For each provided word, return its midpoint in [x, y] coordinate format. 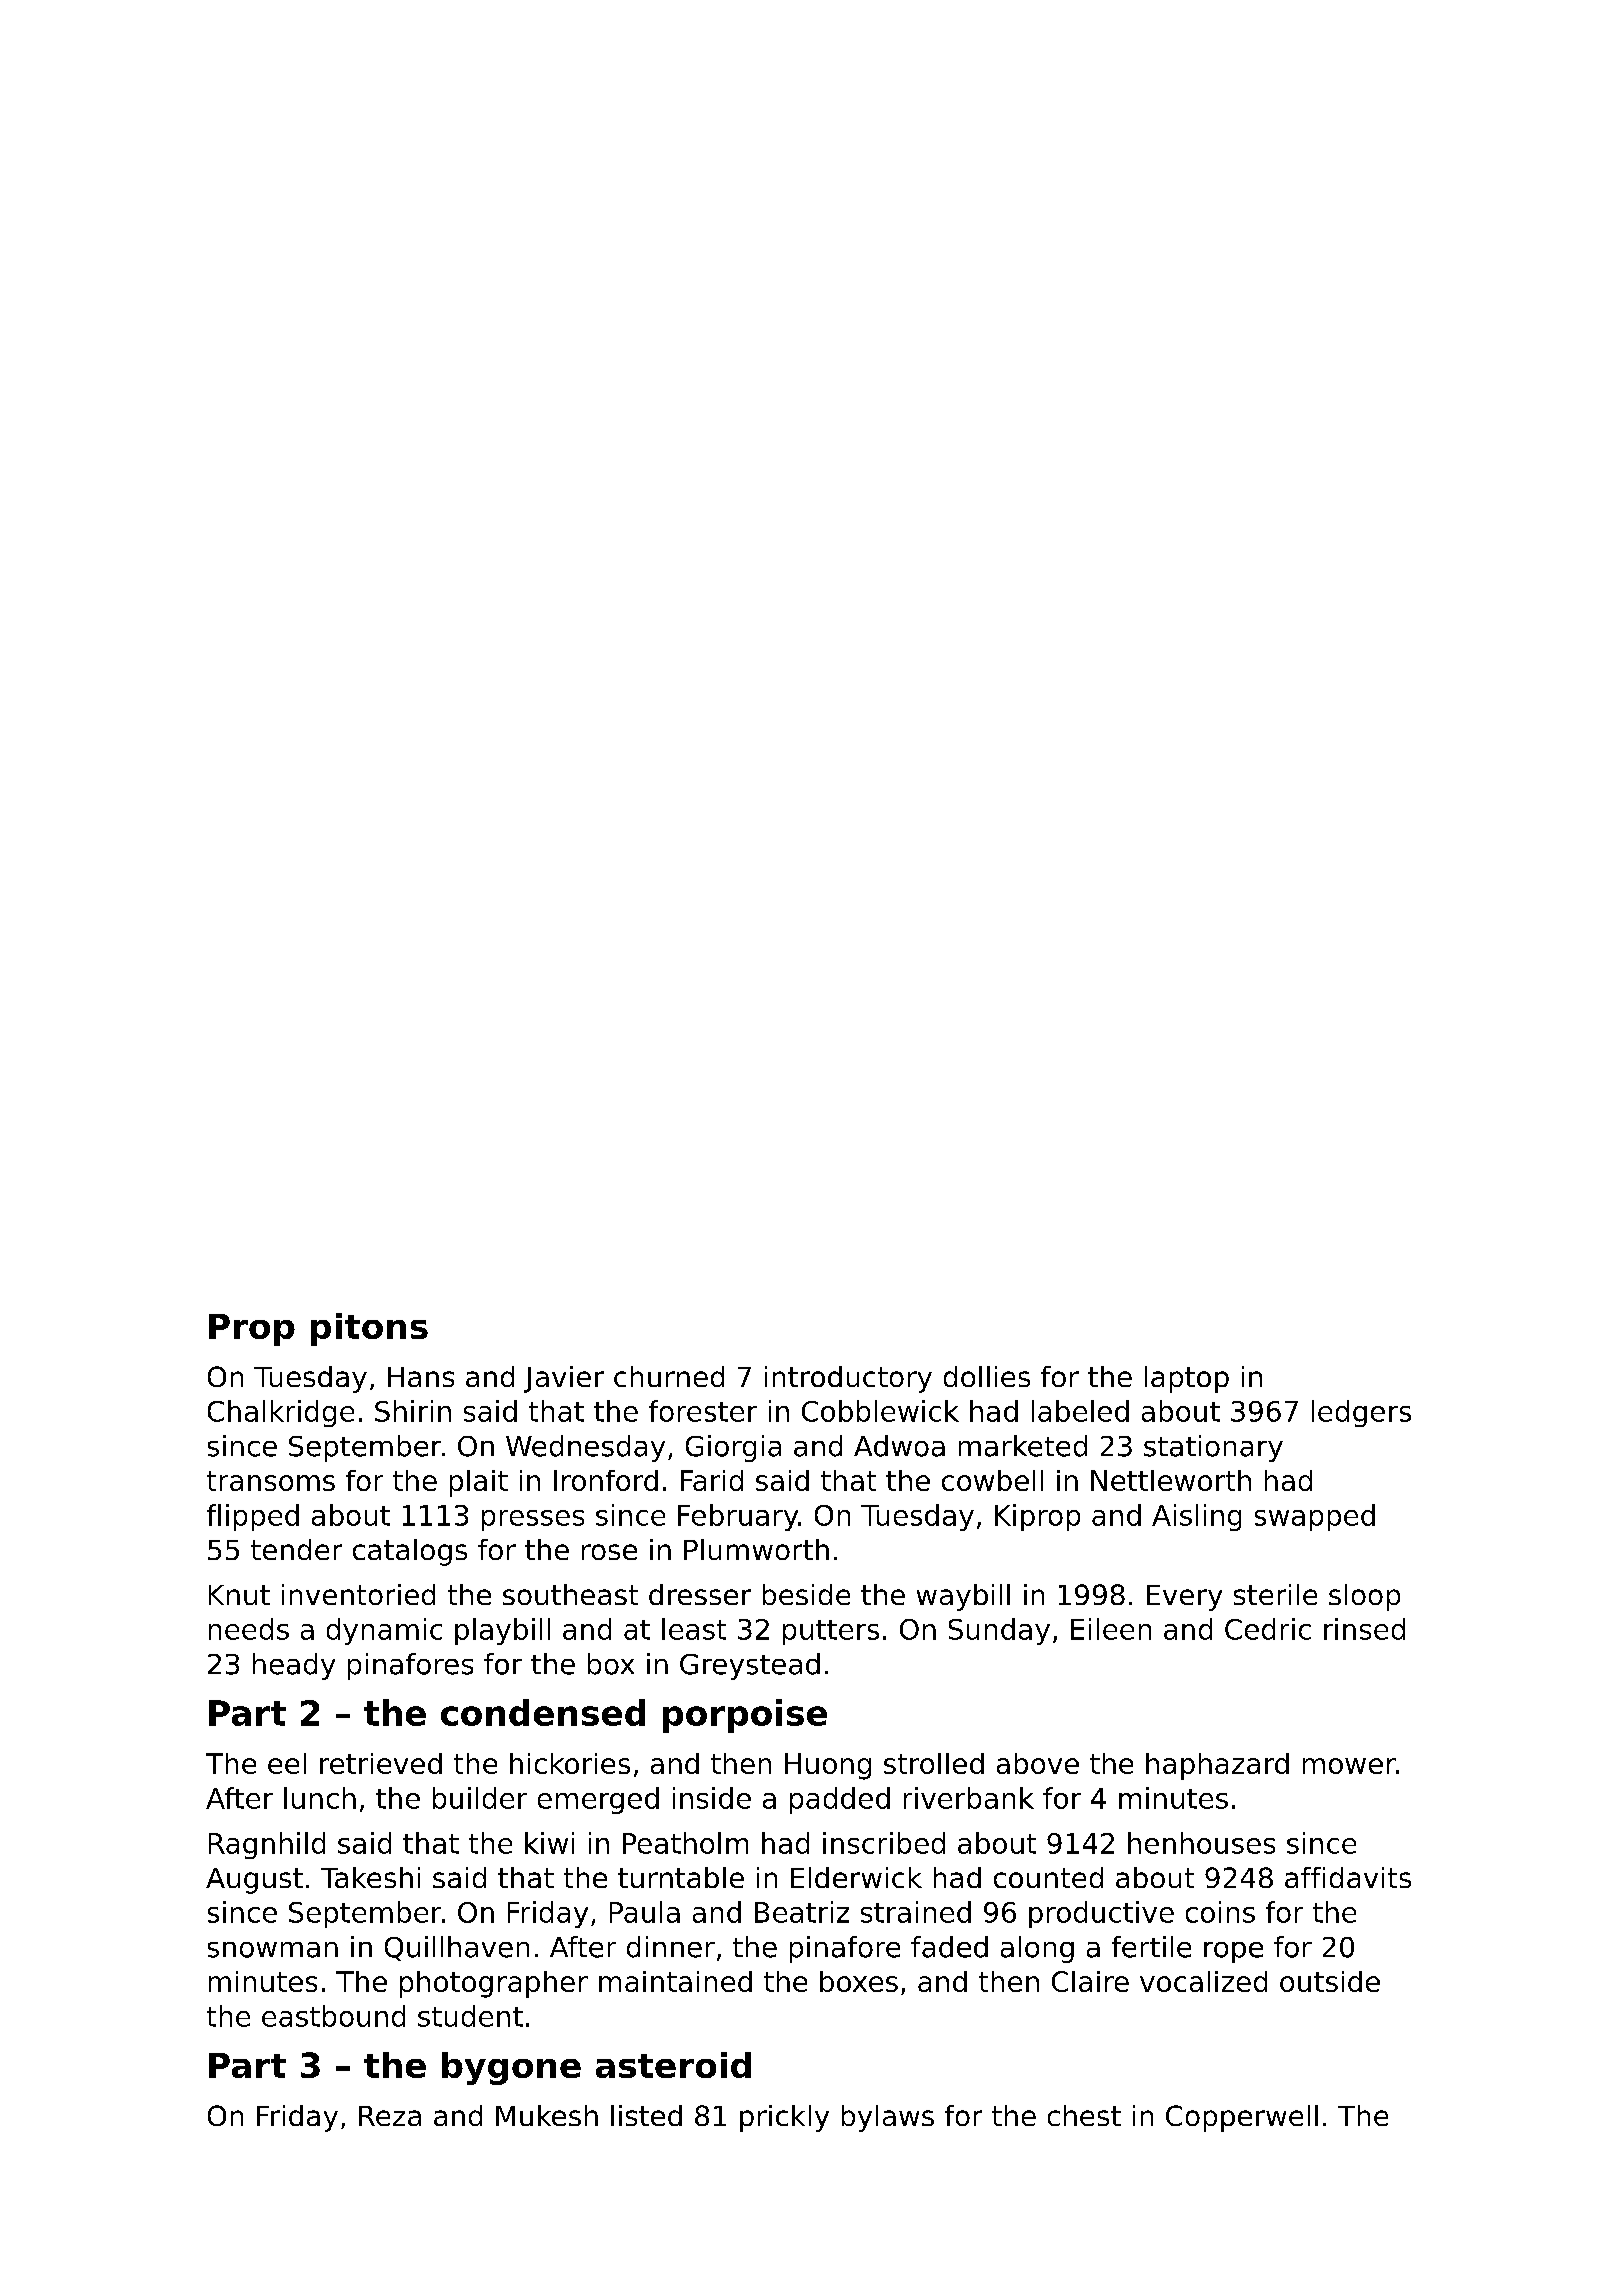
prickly [784, 2118]
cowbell [992, 1480]
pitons [369, 1329]
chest [1084, 2115]
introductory [848, 1379]
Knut [239, 1595]
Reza [390, 2116]
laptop [1187, 1379]
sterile [1275, 1594]
